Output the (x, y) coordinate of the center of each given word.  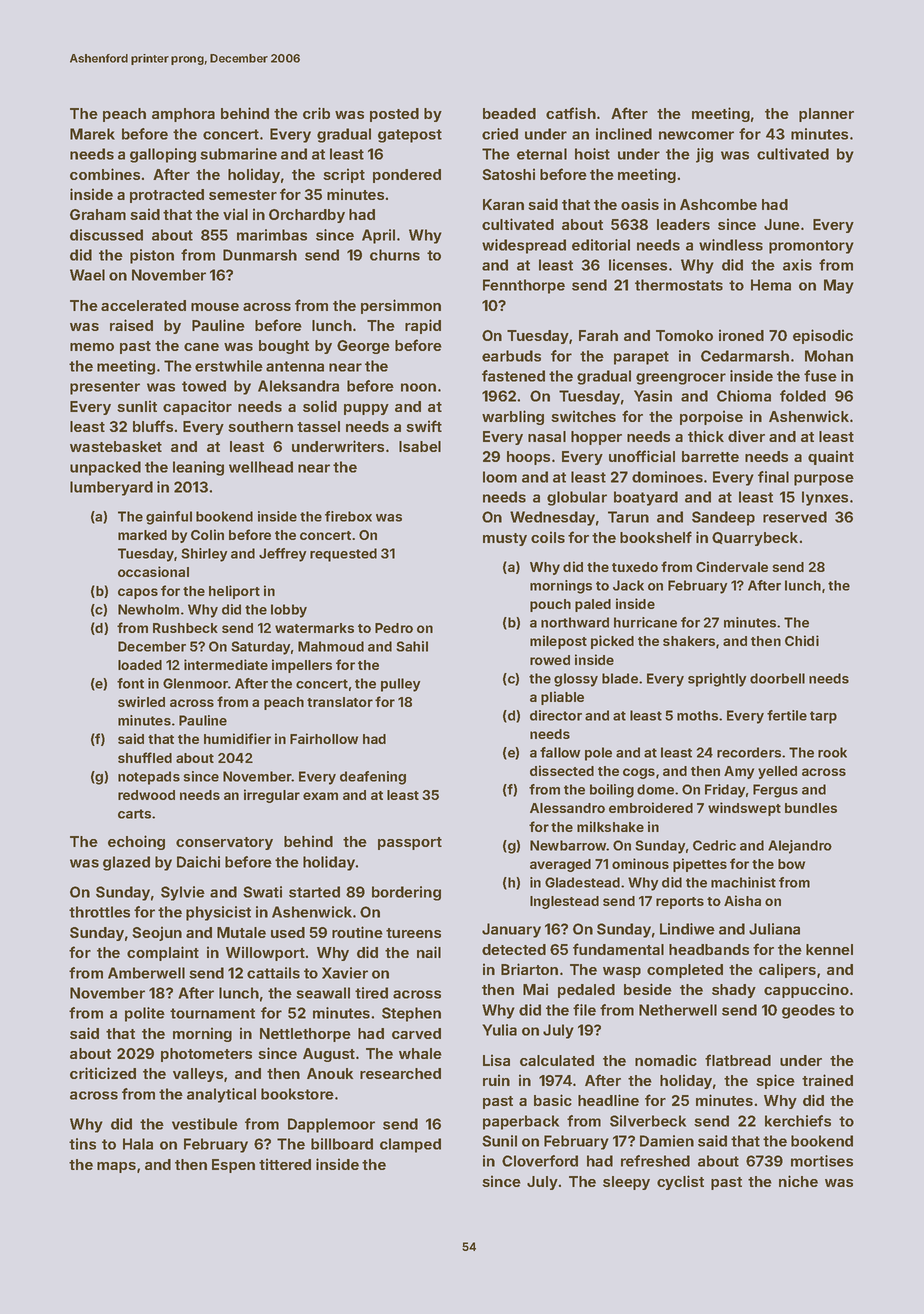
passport (410, 843)
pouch (550, 605)
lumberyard (111, 488)
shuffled (145, 757)
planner (826, 115)
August (329, 1055)
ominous (640, 863)
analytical (221, 1095)
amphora (183, 115)
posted (394, 115)
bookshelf (656, 537)
